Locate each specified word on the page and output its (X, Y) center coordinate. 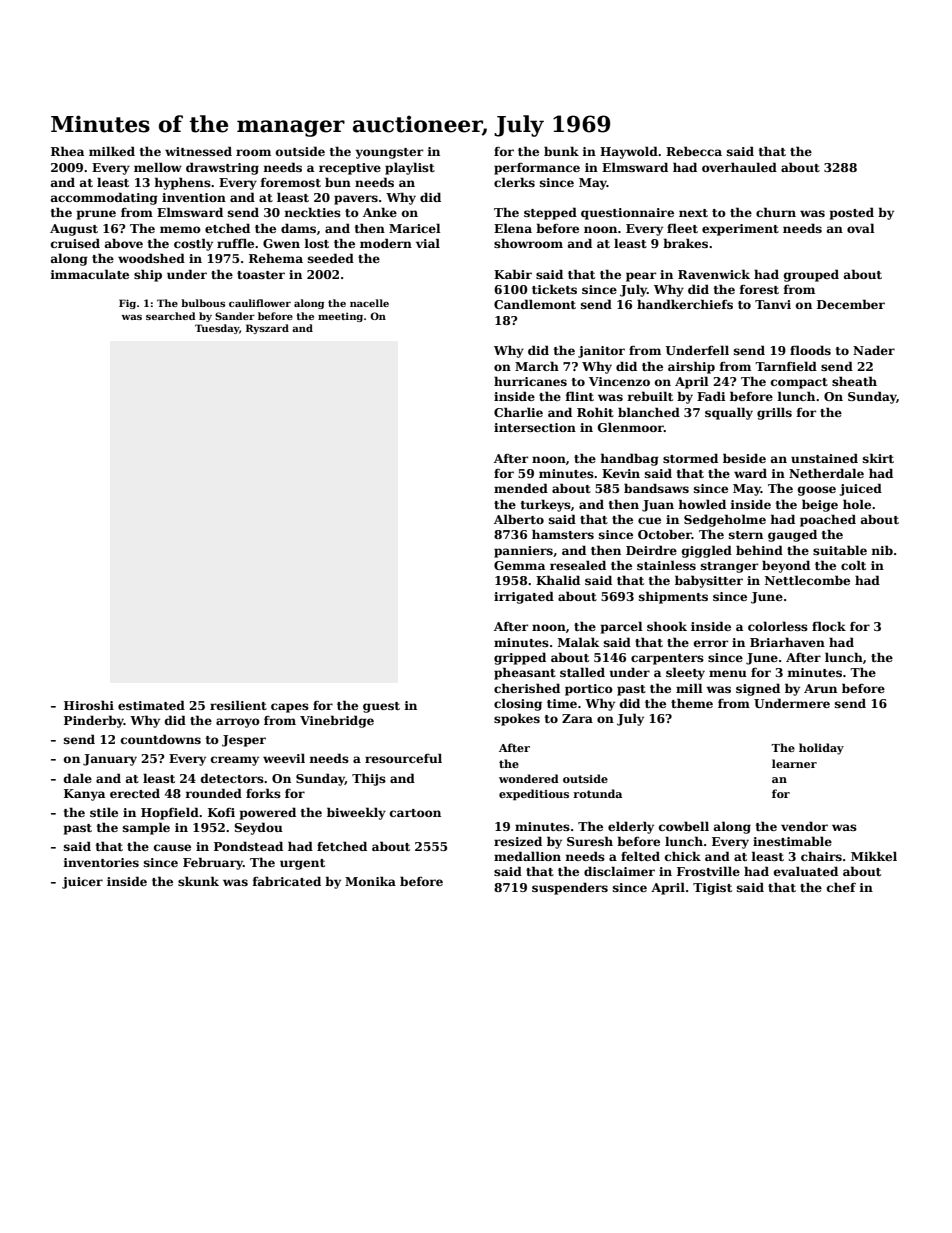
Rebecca (694, 151)
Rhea (67, 151)
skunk (198, 881)
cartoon (415, 813)
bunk (561, 151)
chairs (821, 856)
